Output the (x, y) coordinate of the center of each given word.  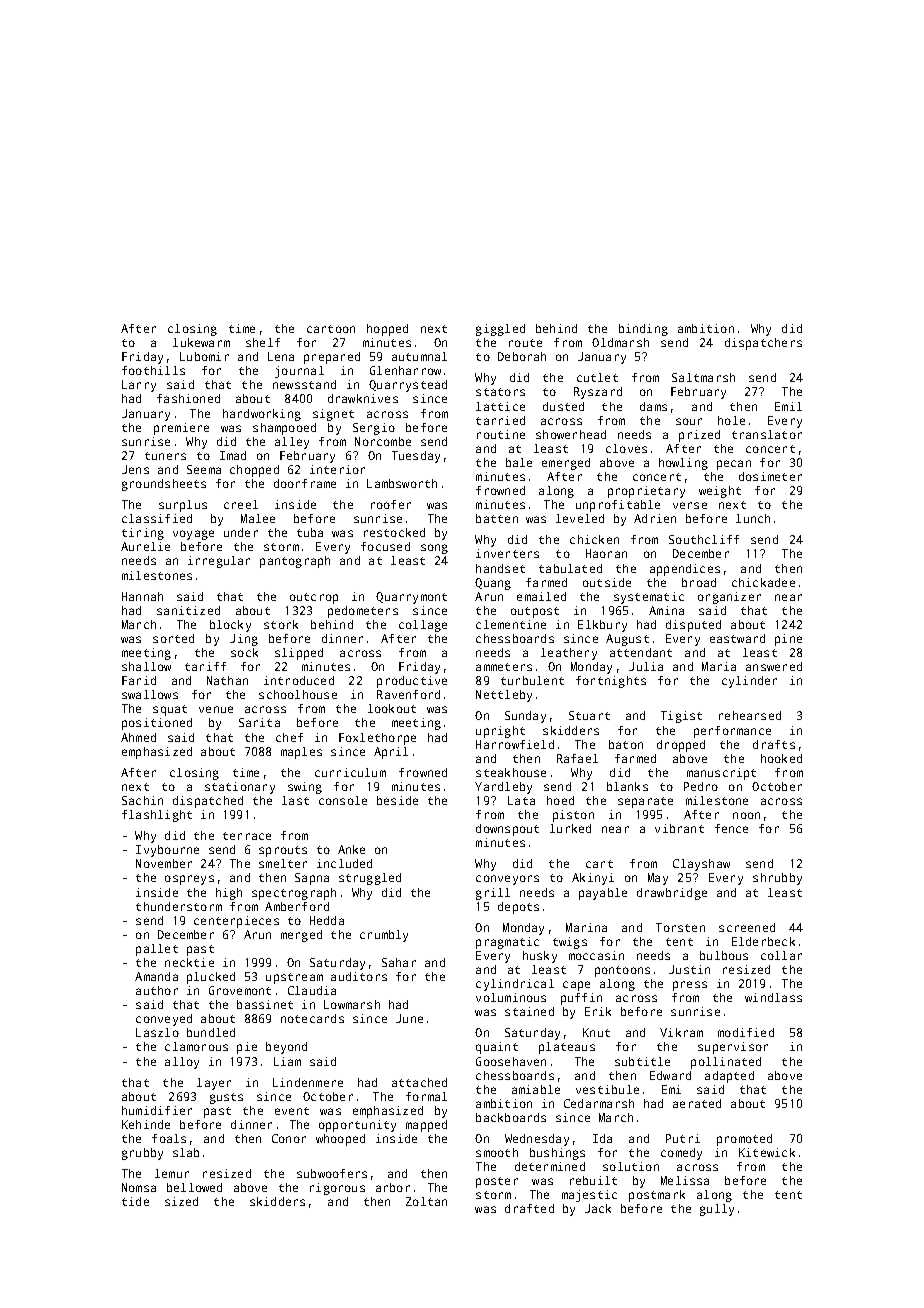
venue (216, 709)
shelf (263, 342)
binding (643, 330)
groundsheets (164, 485)
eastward (737, 638)
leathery (569, 654)
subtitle (642, 1061)
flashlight (157, 816)
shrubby (777, 879)
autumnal (419, 356)
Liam (287, 1061)
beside (397, 800)
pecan (734, 465)
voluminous (511, 997)
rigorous (337, 1189)
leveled (580, 518)
